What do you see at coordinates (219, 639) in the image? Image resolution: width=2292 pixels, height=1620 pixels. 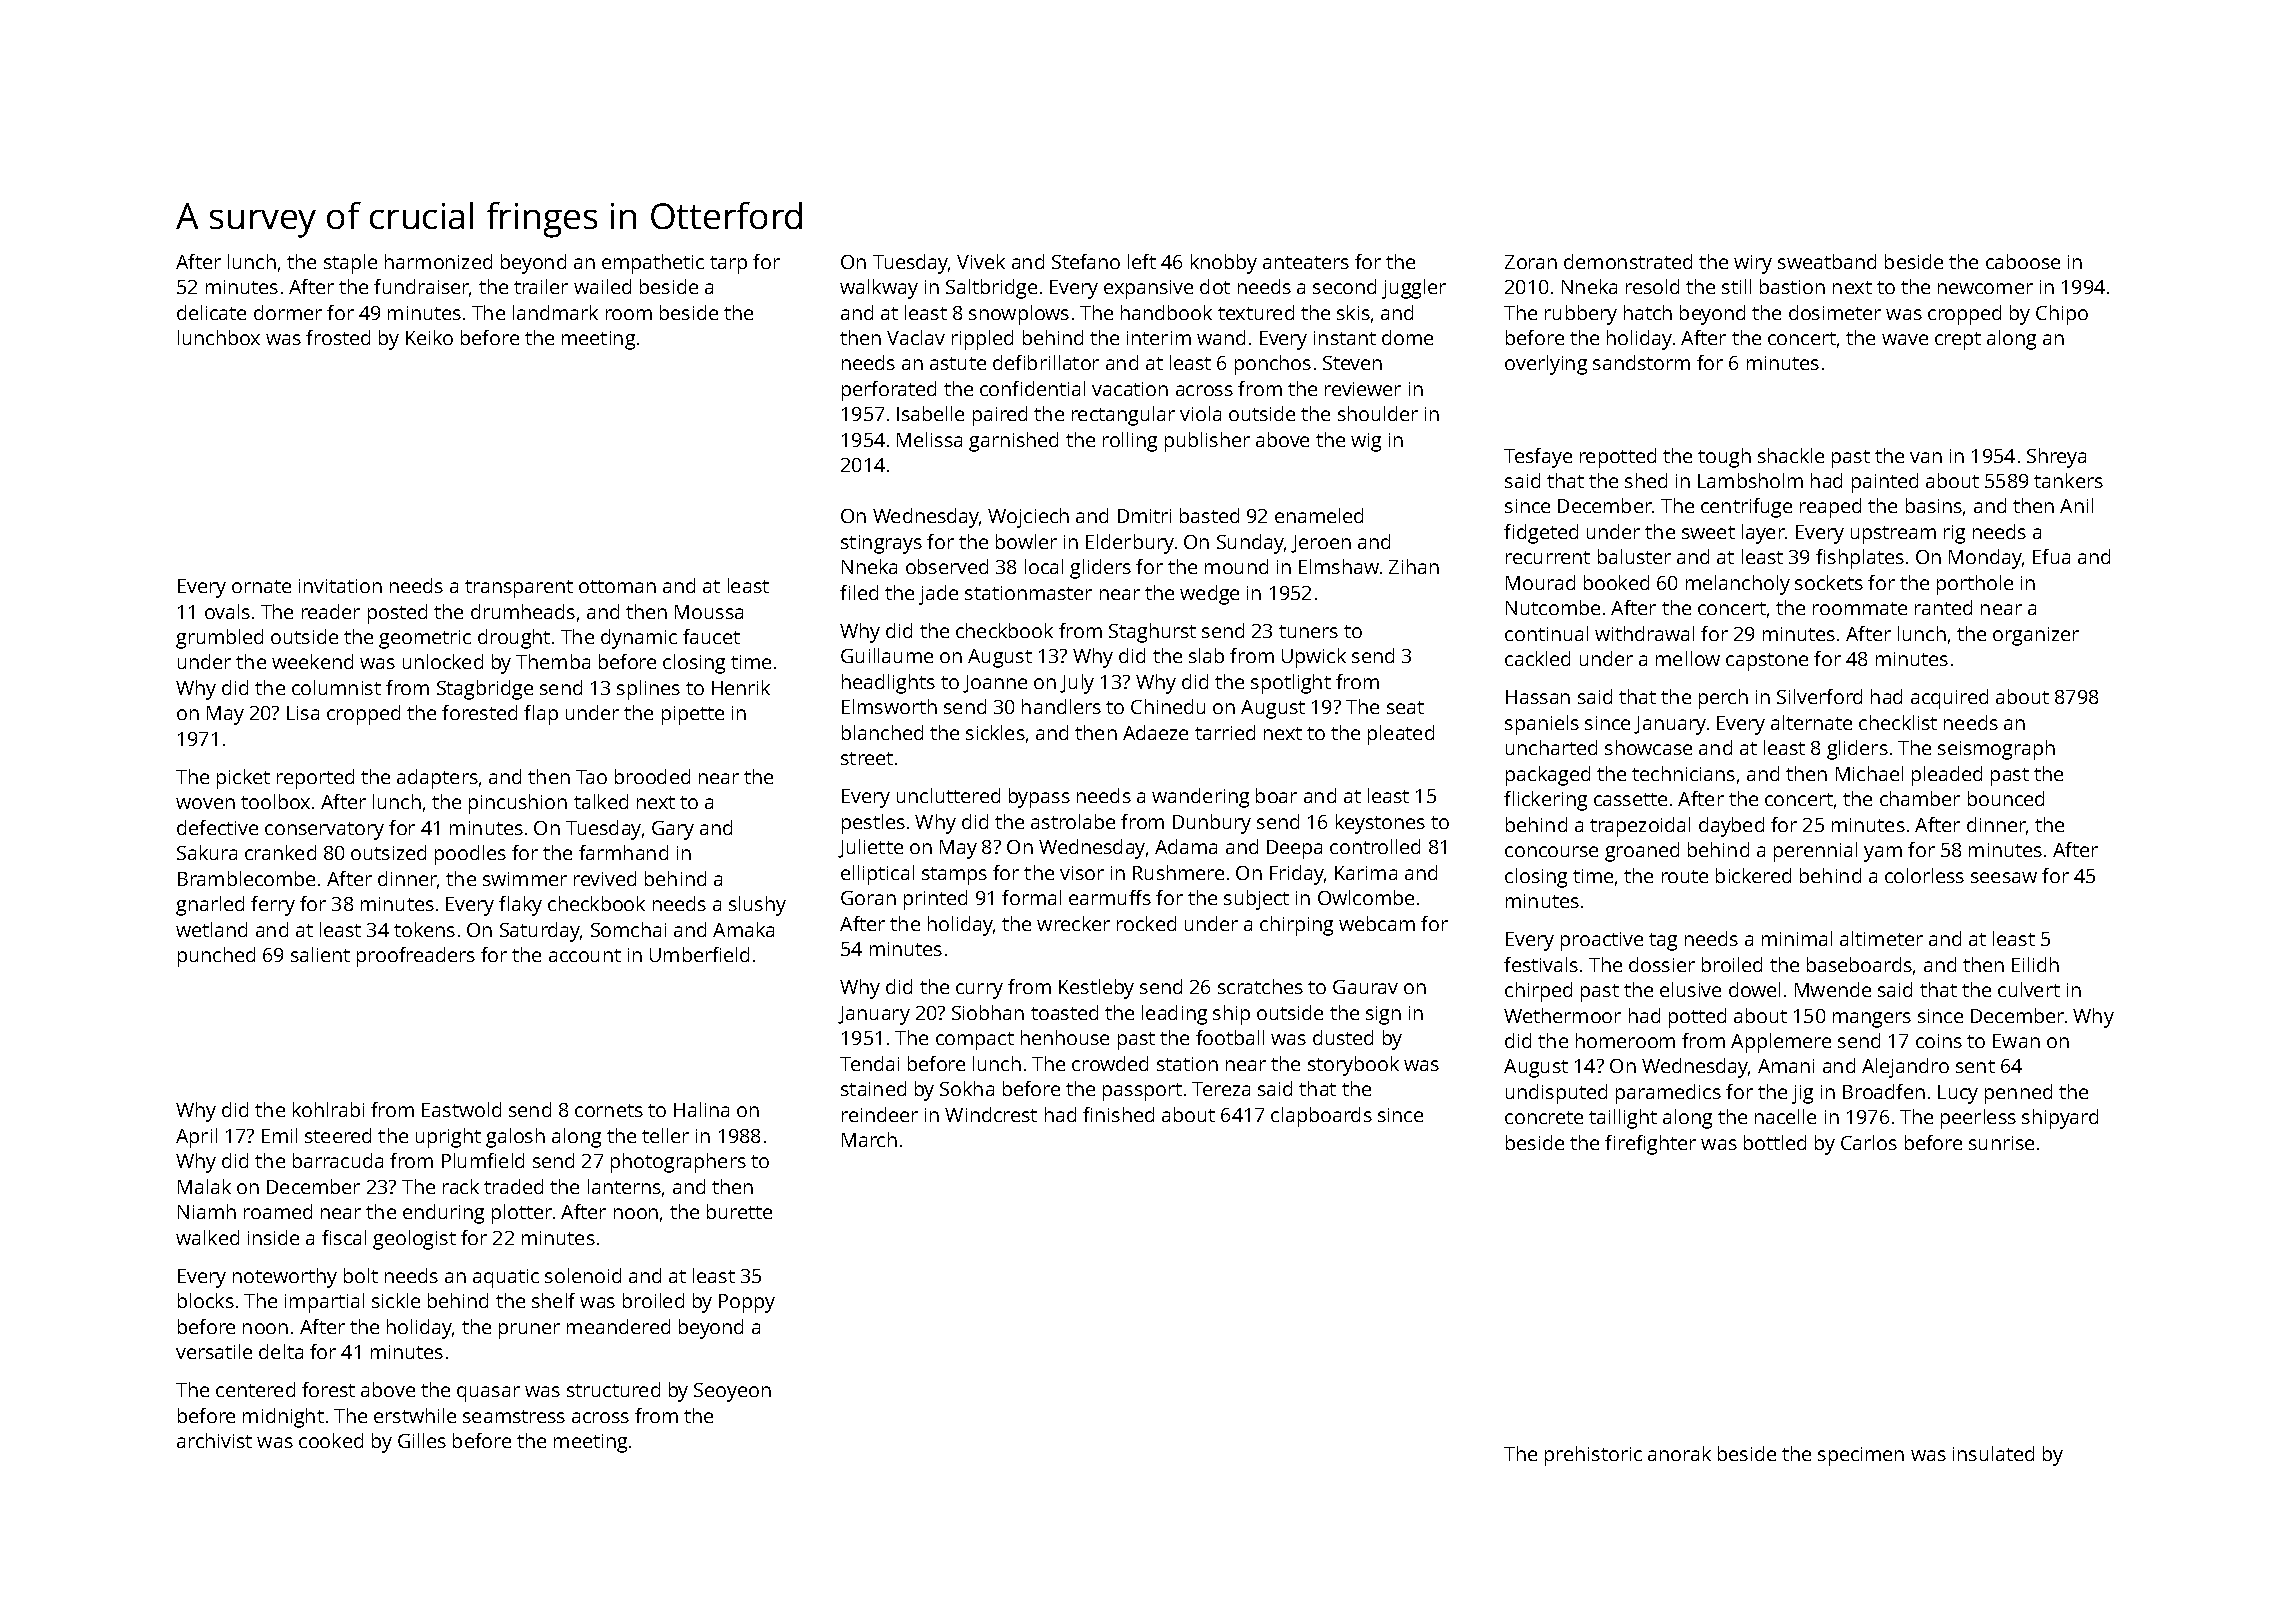 I see `grumbled` at bounding box center [219, 639].
